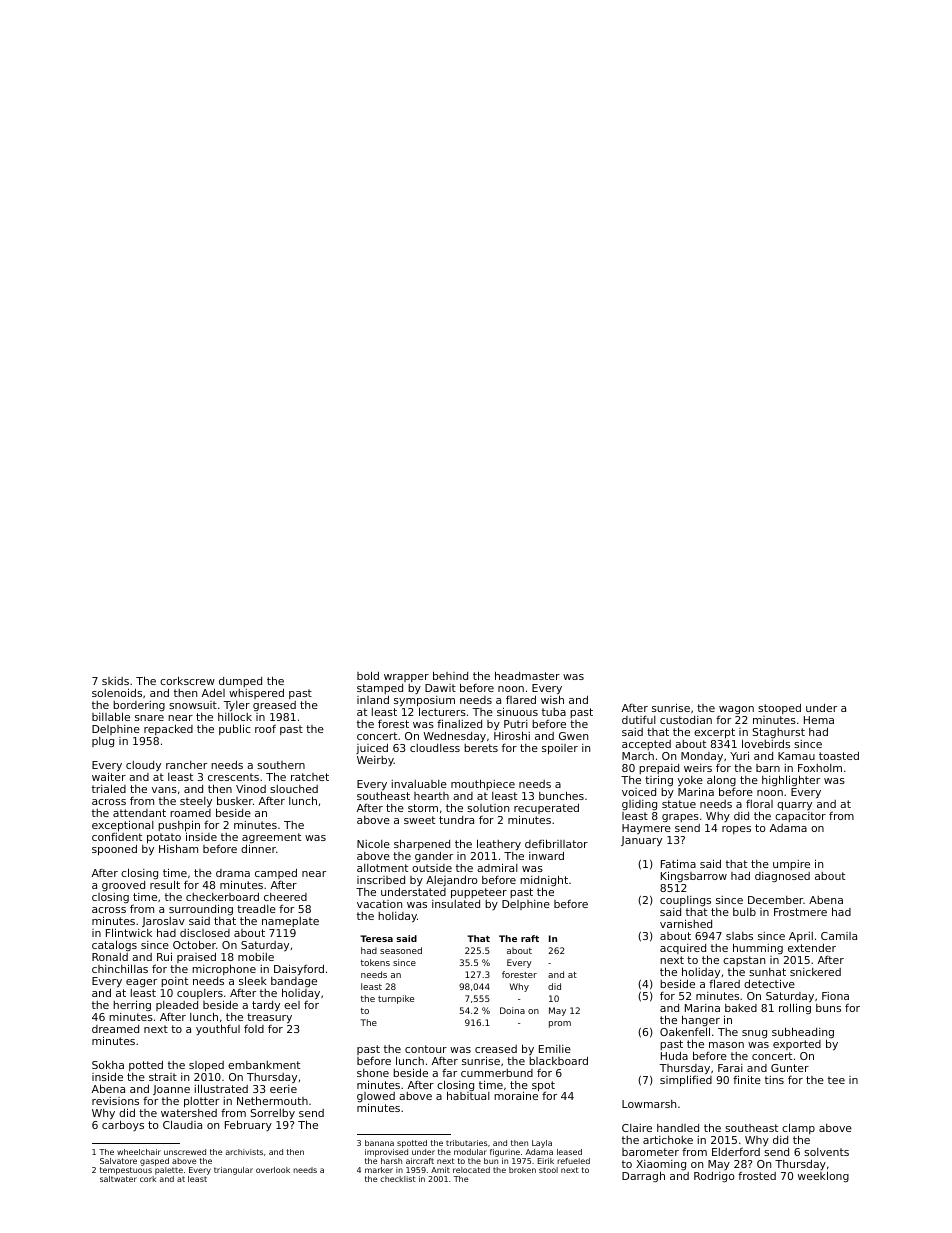 The width and height of the page is (952, 1233). What do you see at coordinates (527, 675) in the page?
I see `headmaster` at bounding box center [527, 675].
